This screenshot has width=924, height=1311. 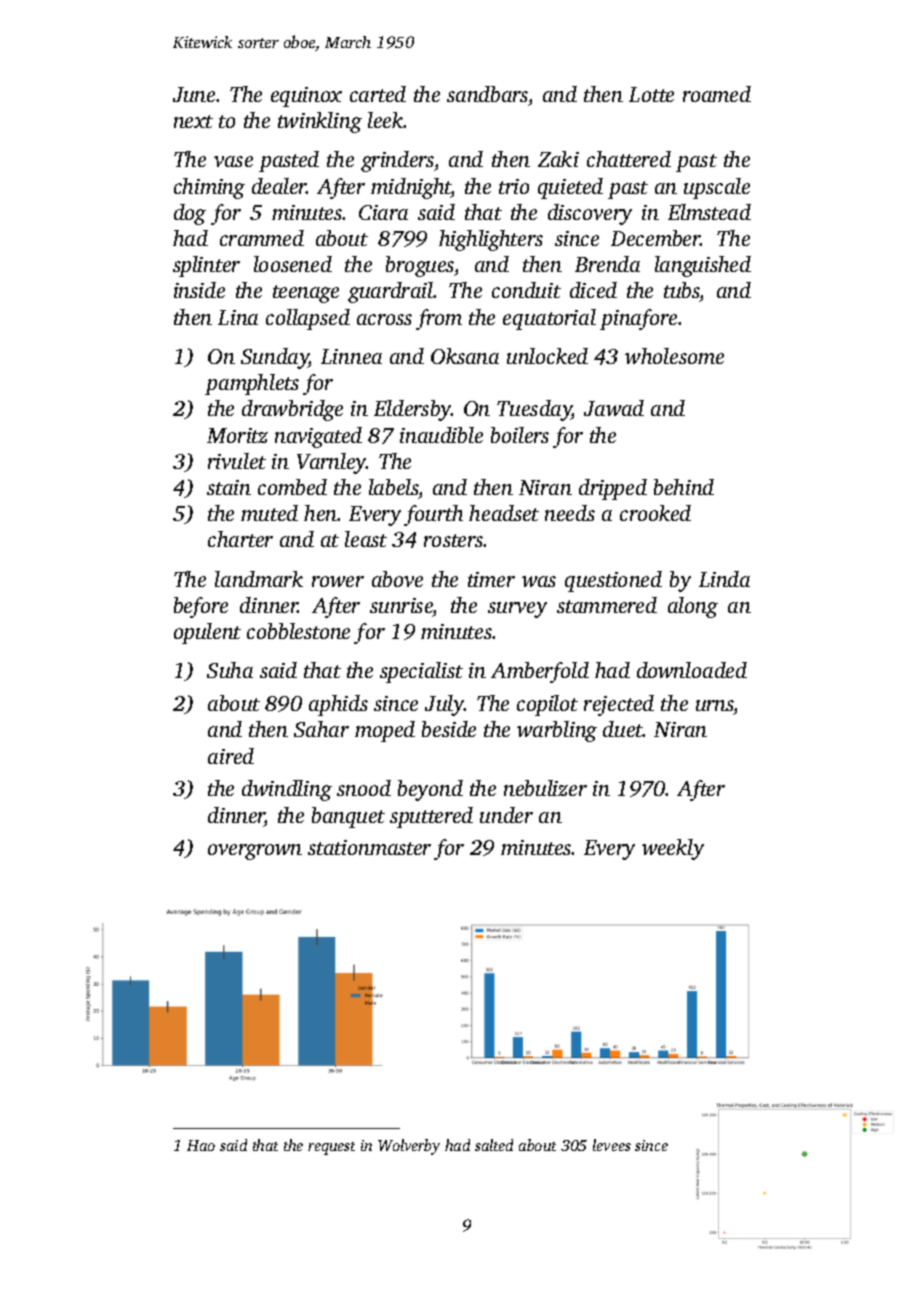 What do you see at coordinates (233, 161) in the screenshot?
I see `vase` at bounding box center [233, 161].
